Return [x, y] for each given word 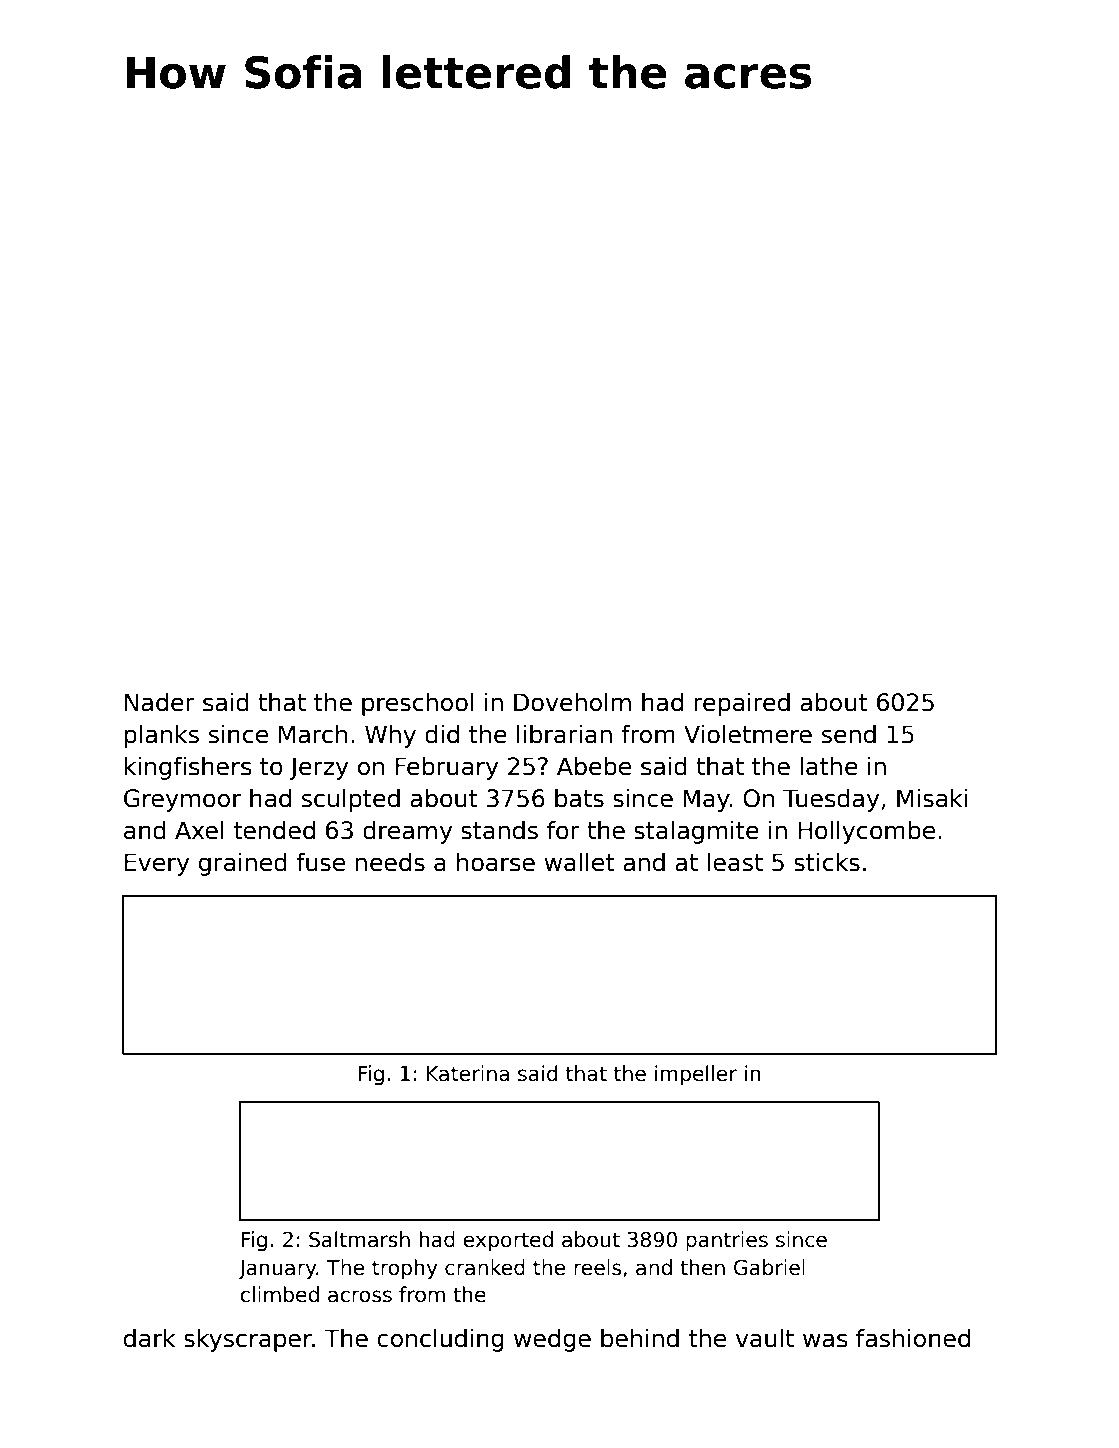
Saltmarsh [359, 1239]
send [849, 734]
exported [508, 1241]
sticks [827, 862]
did [442, 734]
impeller [696, 1075]
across [360, 1296]
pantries [727, 1241]
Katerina [468, 1073]
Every [157, 864]
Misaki [932, 798]
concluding [440, 1340]
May [706, 800]
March [313, 734]
